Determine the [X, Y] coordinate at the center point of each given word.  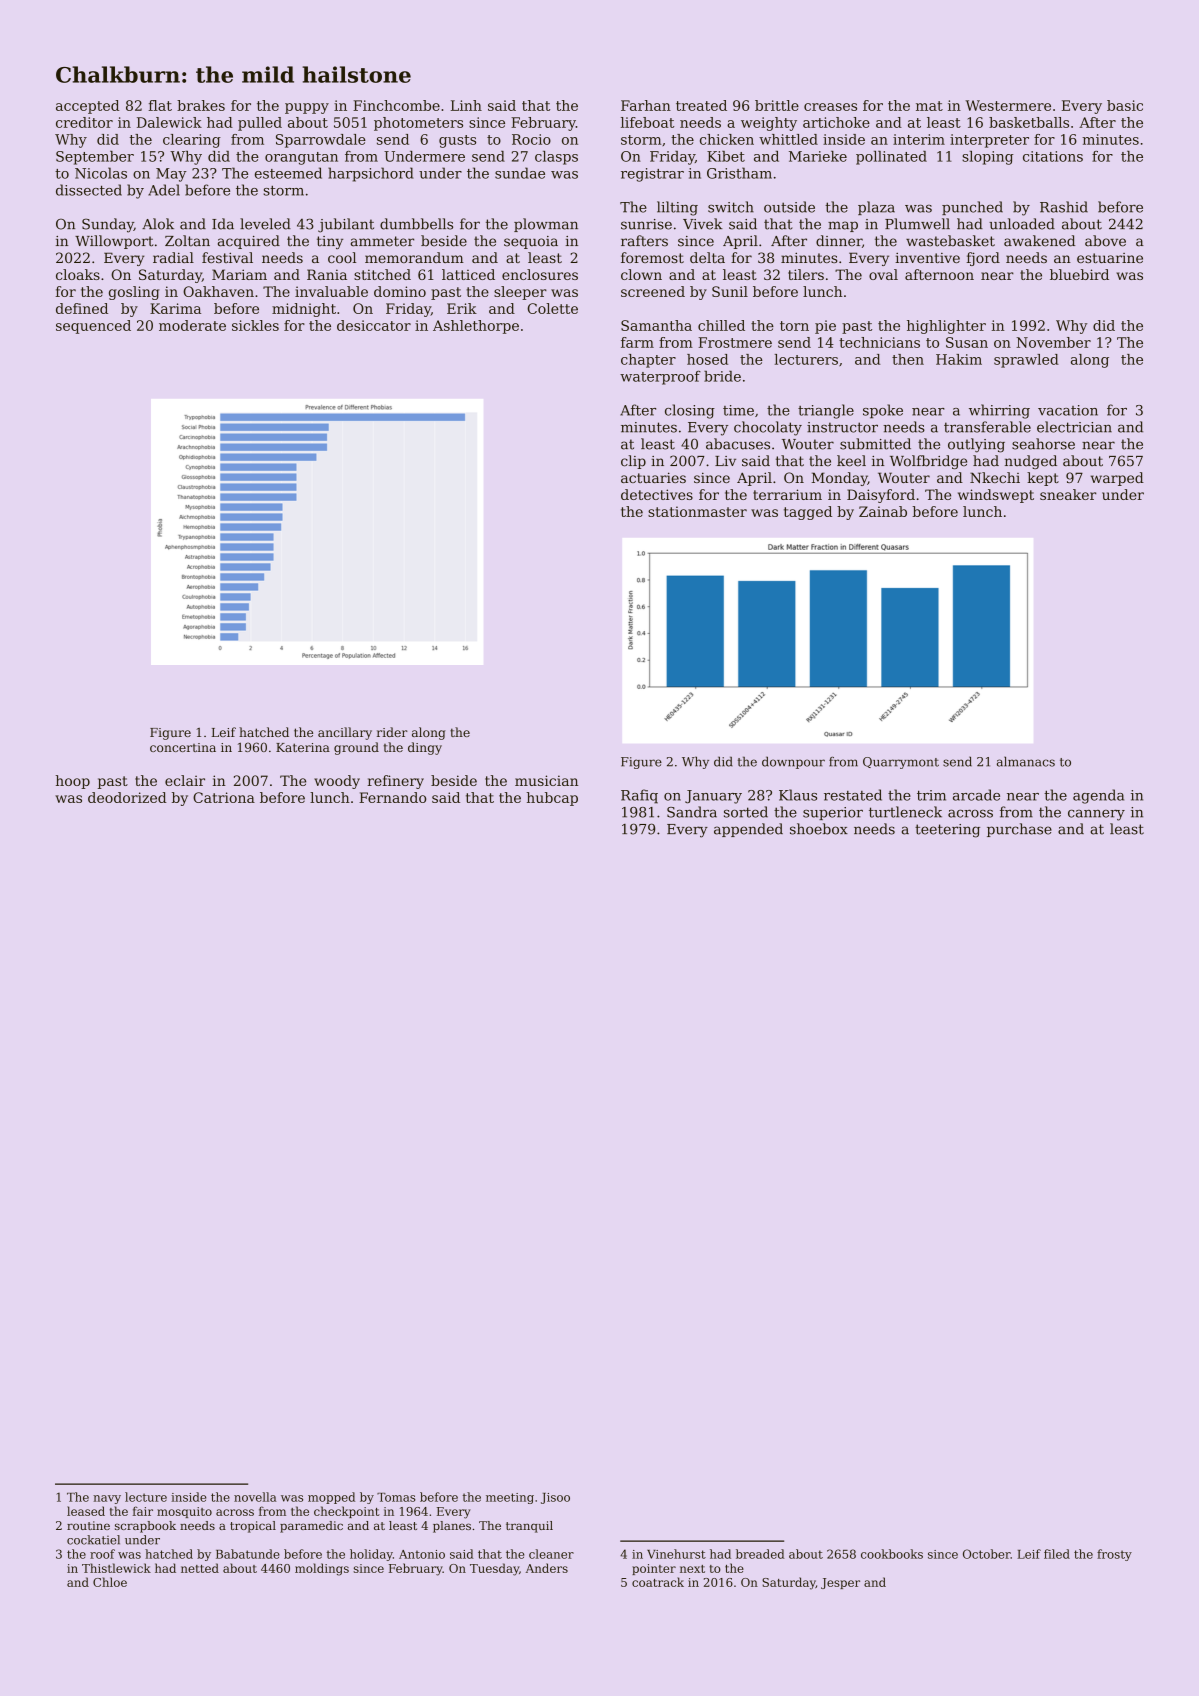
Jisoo [555, 1498]
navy [107, 1499]
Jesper [840, 1583]
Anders [547, 1568]
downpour [793, 762]
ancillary [345, 733]
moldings [322, 1569]
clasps [556, 158]
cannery [1096, 815]
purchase [1019, 830]
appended [748, 830]
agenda [1098, 796]
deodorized [127, 797]
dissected [89, 190]
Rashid [1064, 207]
